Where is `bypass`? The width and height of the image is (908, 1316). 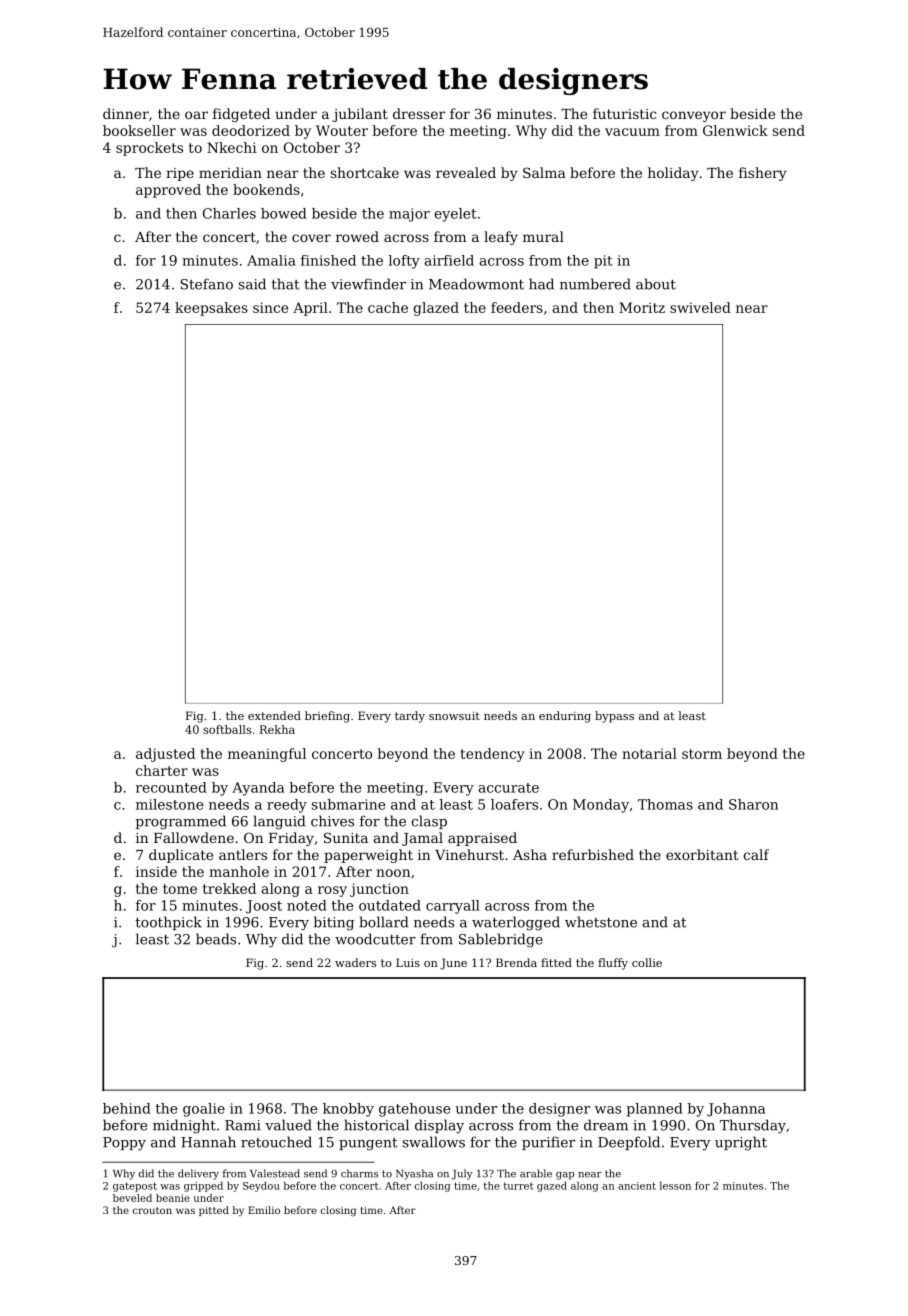 bypass is located at coordinates (614, 717).
